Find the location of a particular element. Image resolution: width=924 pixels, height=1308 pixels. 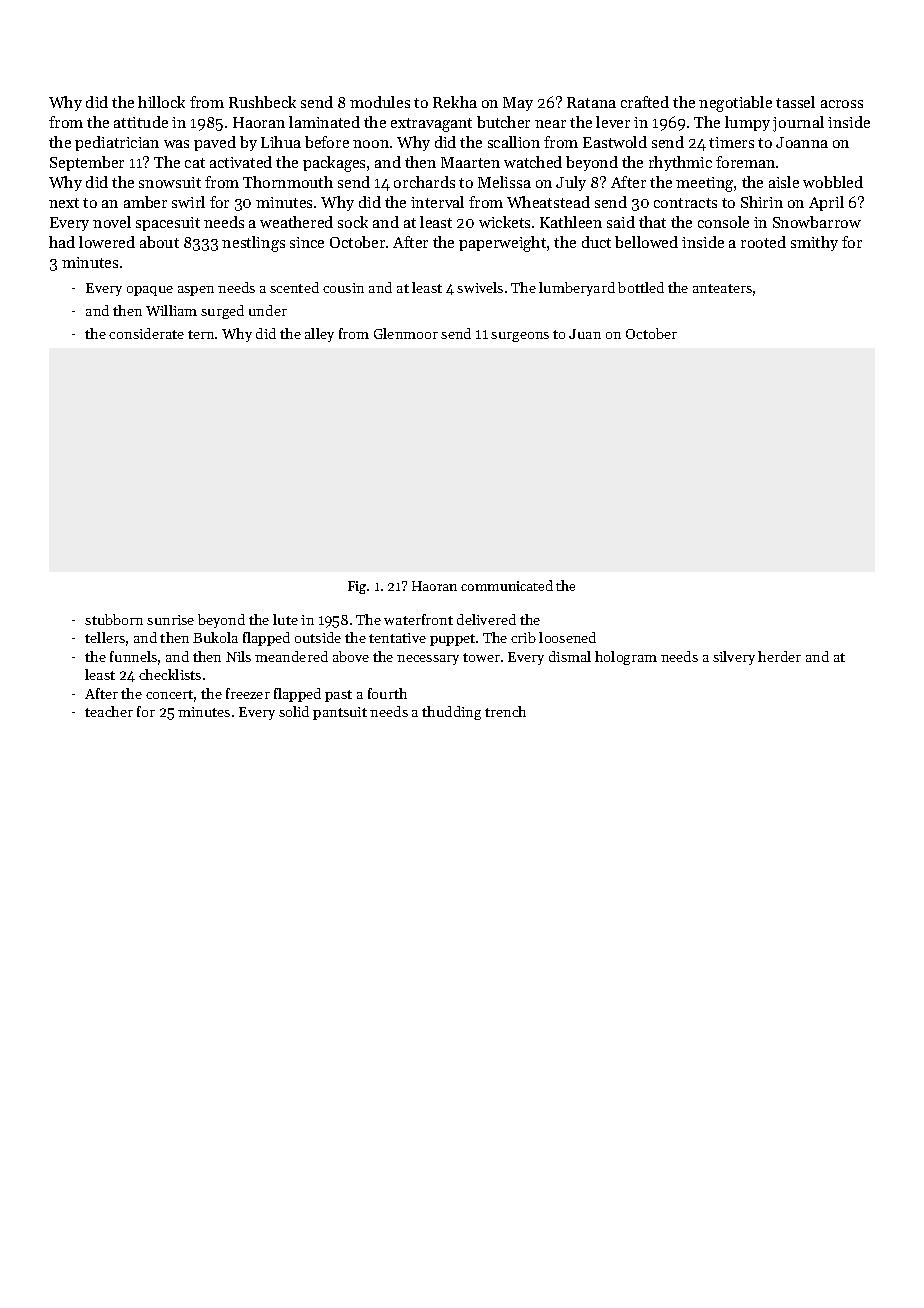

Fig is located at coordinates (357, 587).
